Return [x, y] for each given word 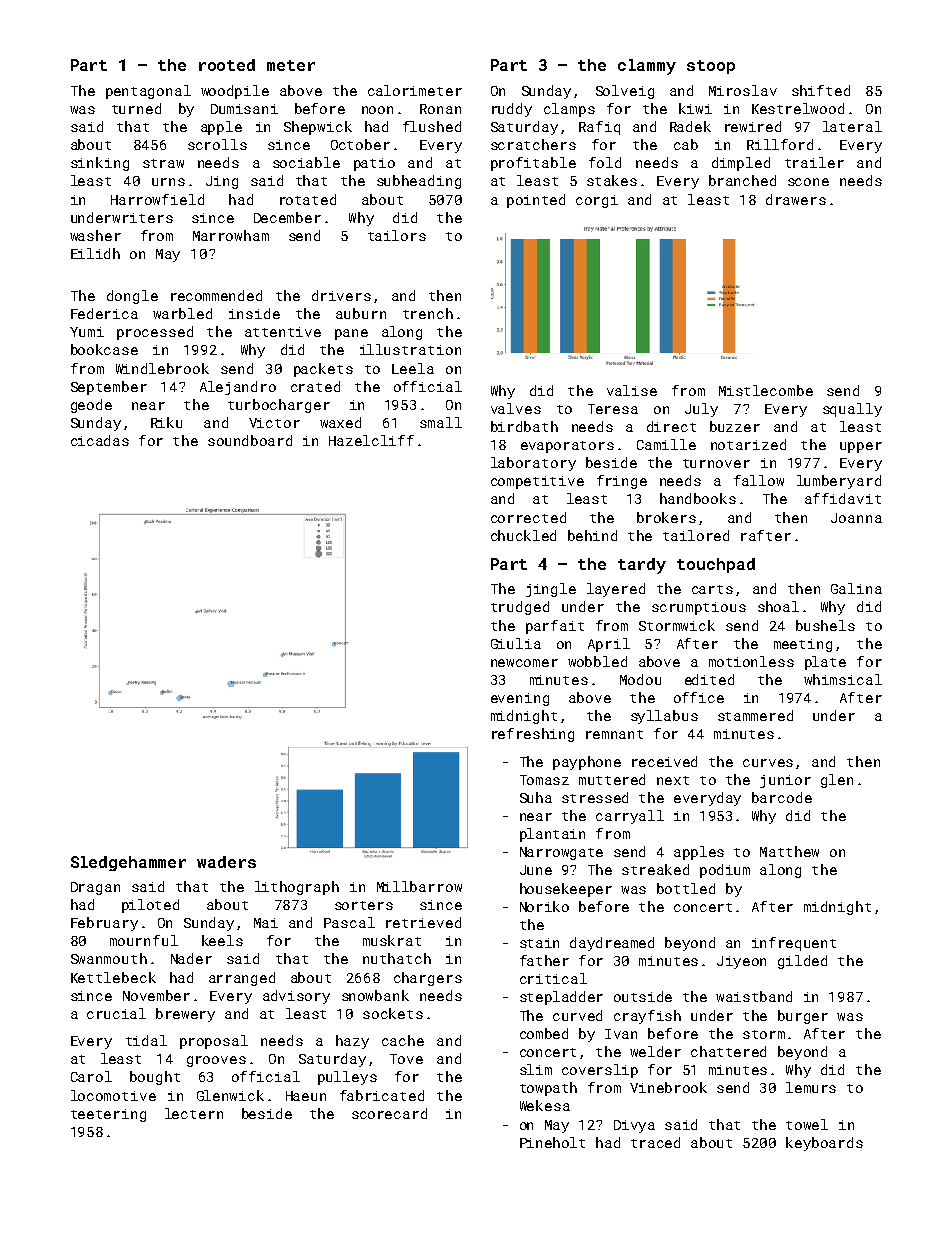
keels [222, 940]
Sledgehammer [128, 863]
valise [632, 390]
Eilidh [95, 253]
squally [852, 410]
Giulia [516, 643]
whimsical [843, 679]
